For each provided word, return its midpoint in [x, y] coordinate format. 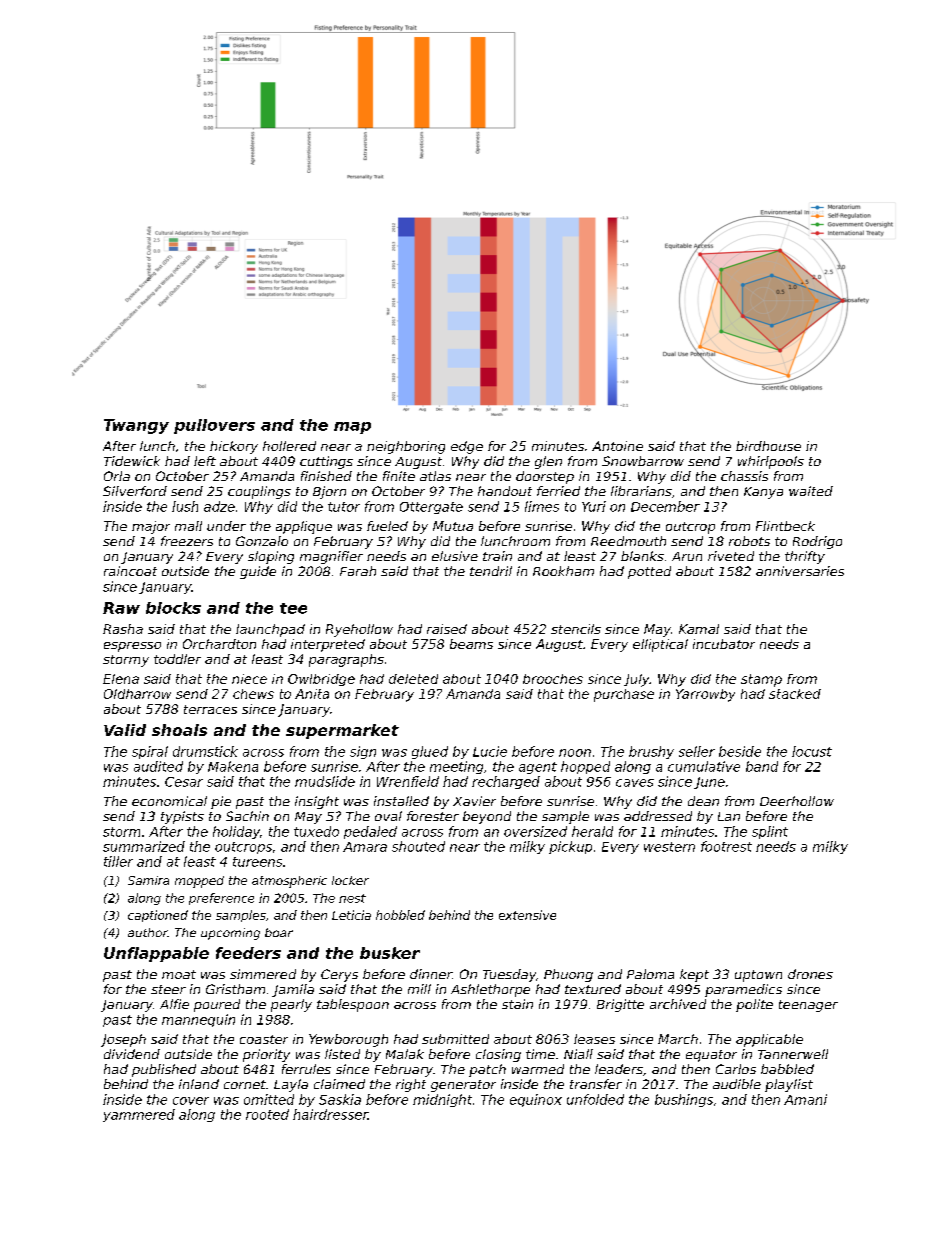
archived [678, 1004]
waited [811, 491]
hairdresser [330, 1114]
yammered [139, 1115]
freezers [187, 541]
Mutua [453, 526]
